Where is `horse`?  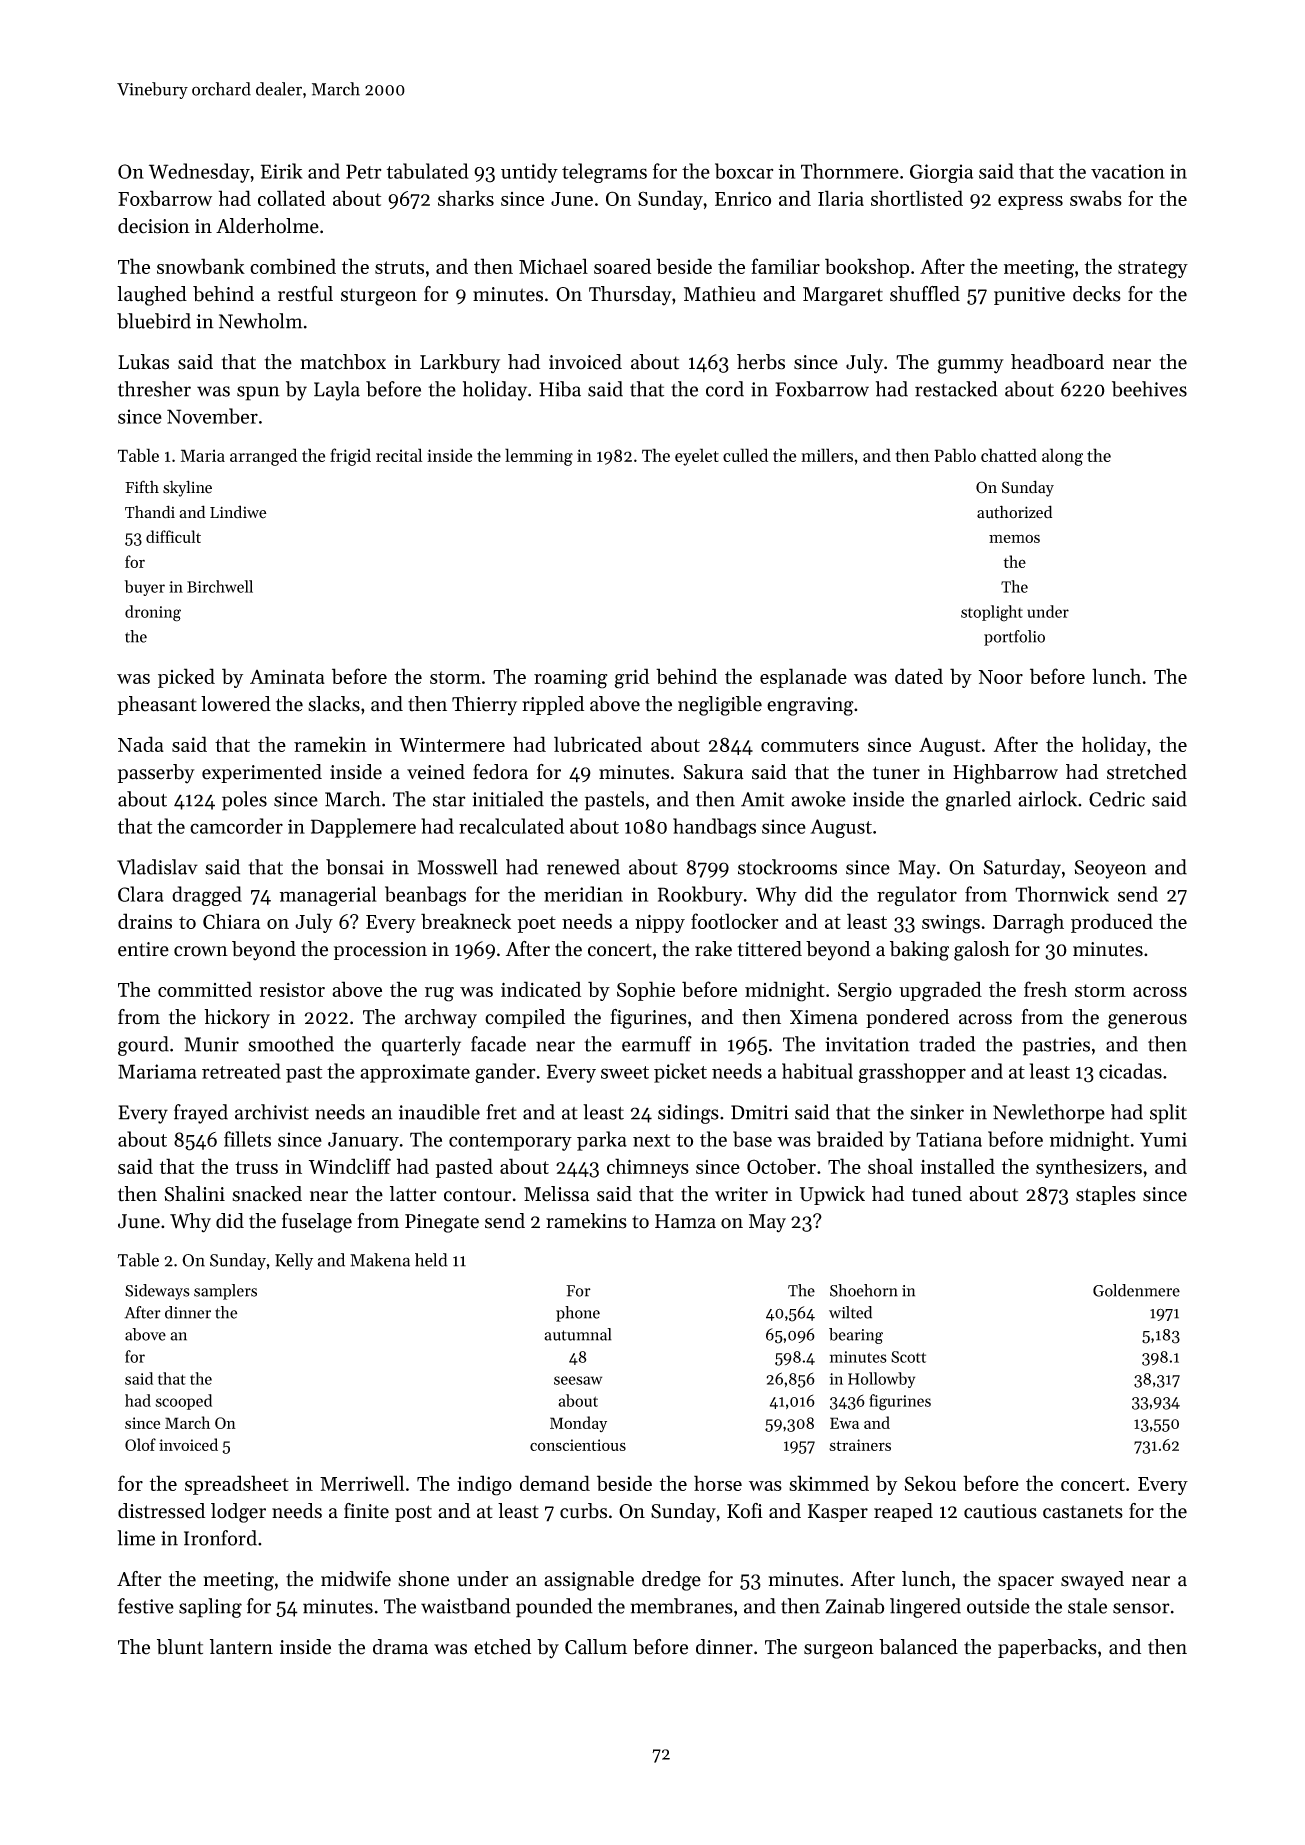 horse is located at coordinates (718, 1483).
